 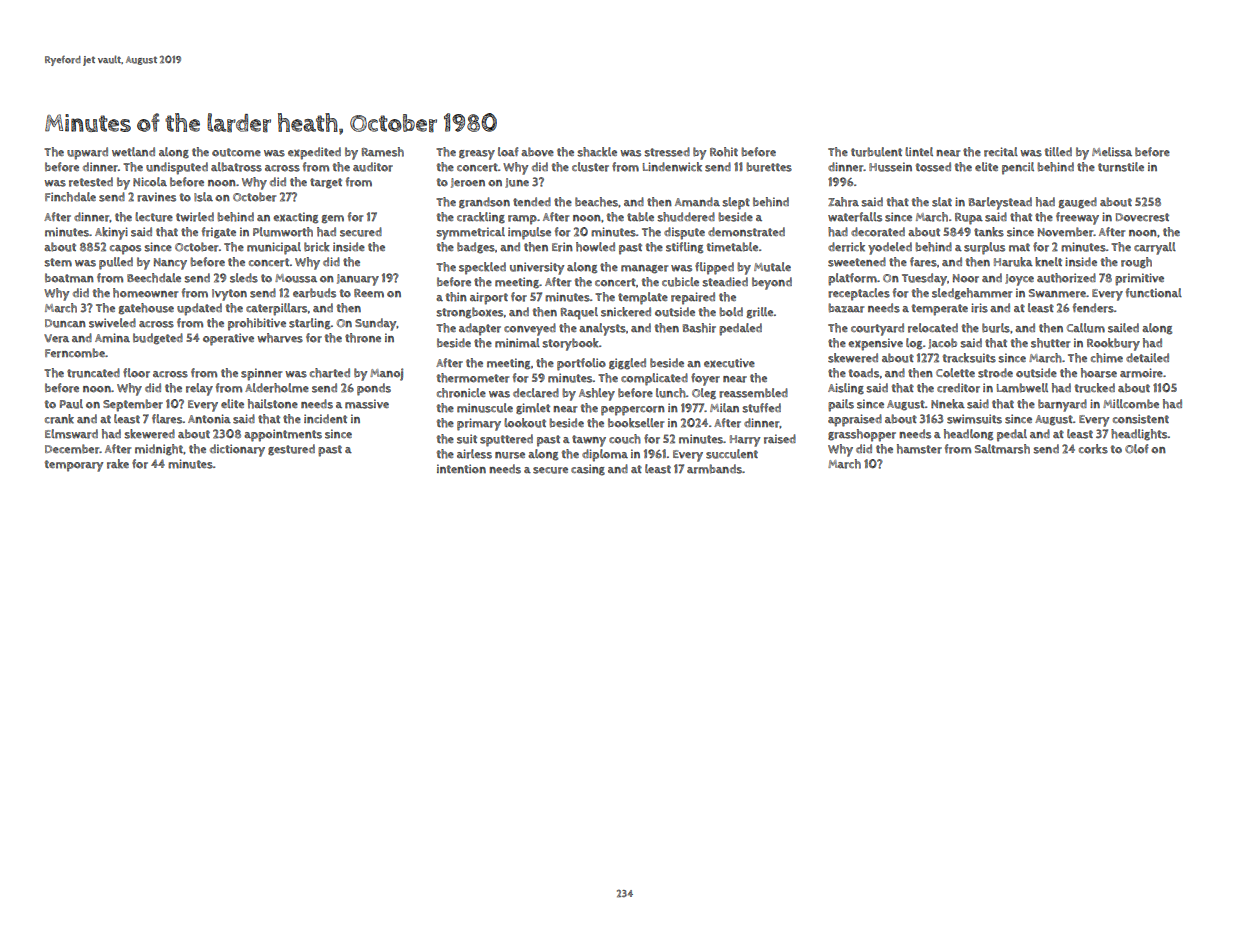 I want to click on fares, so click(x=923, y=262).
